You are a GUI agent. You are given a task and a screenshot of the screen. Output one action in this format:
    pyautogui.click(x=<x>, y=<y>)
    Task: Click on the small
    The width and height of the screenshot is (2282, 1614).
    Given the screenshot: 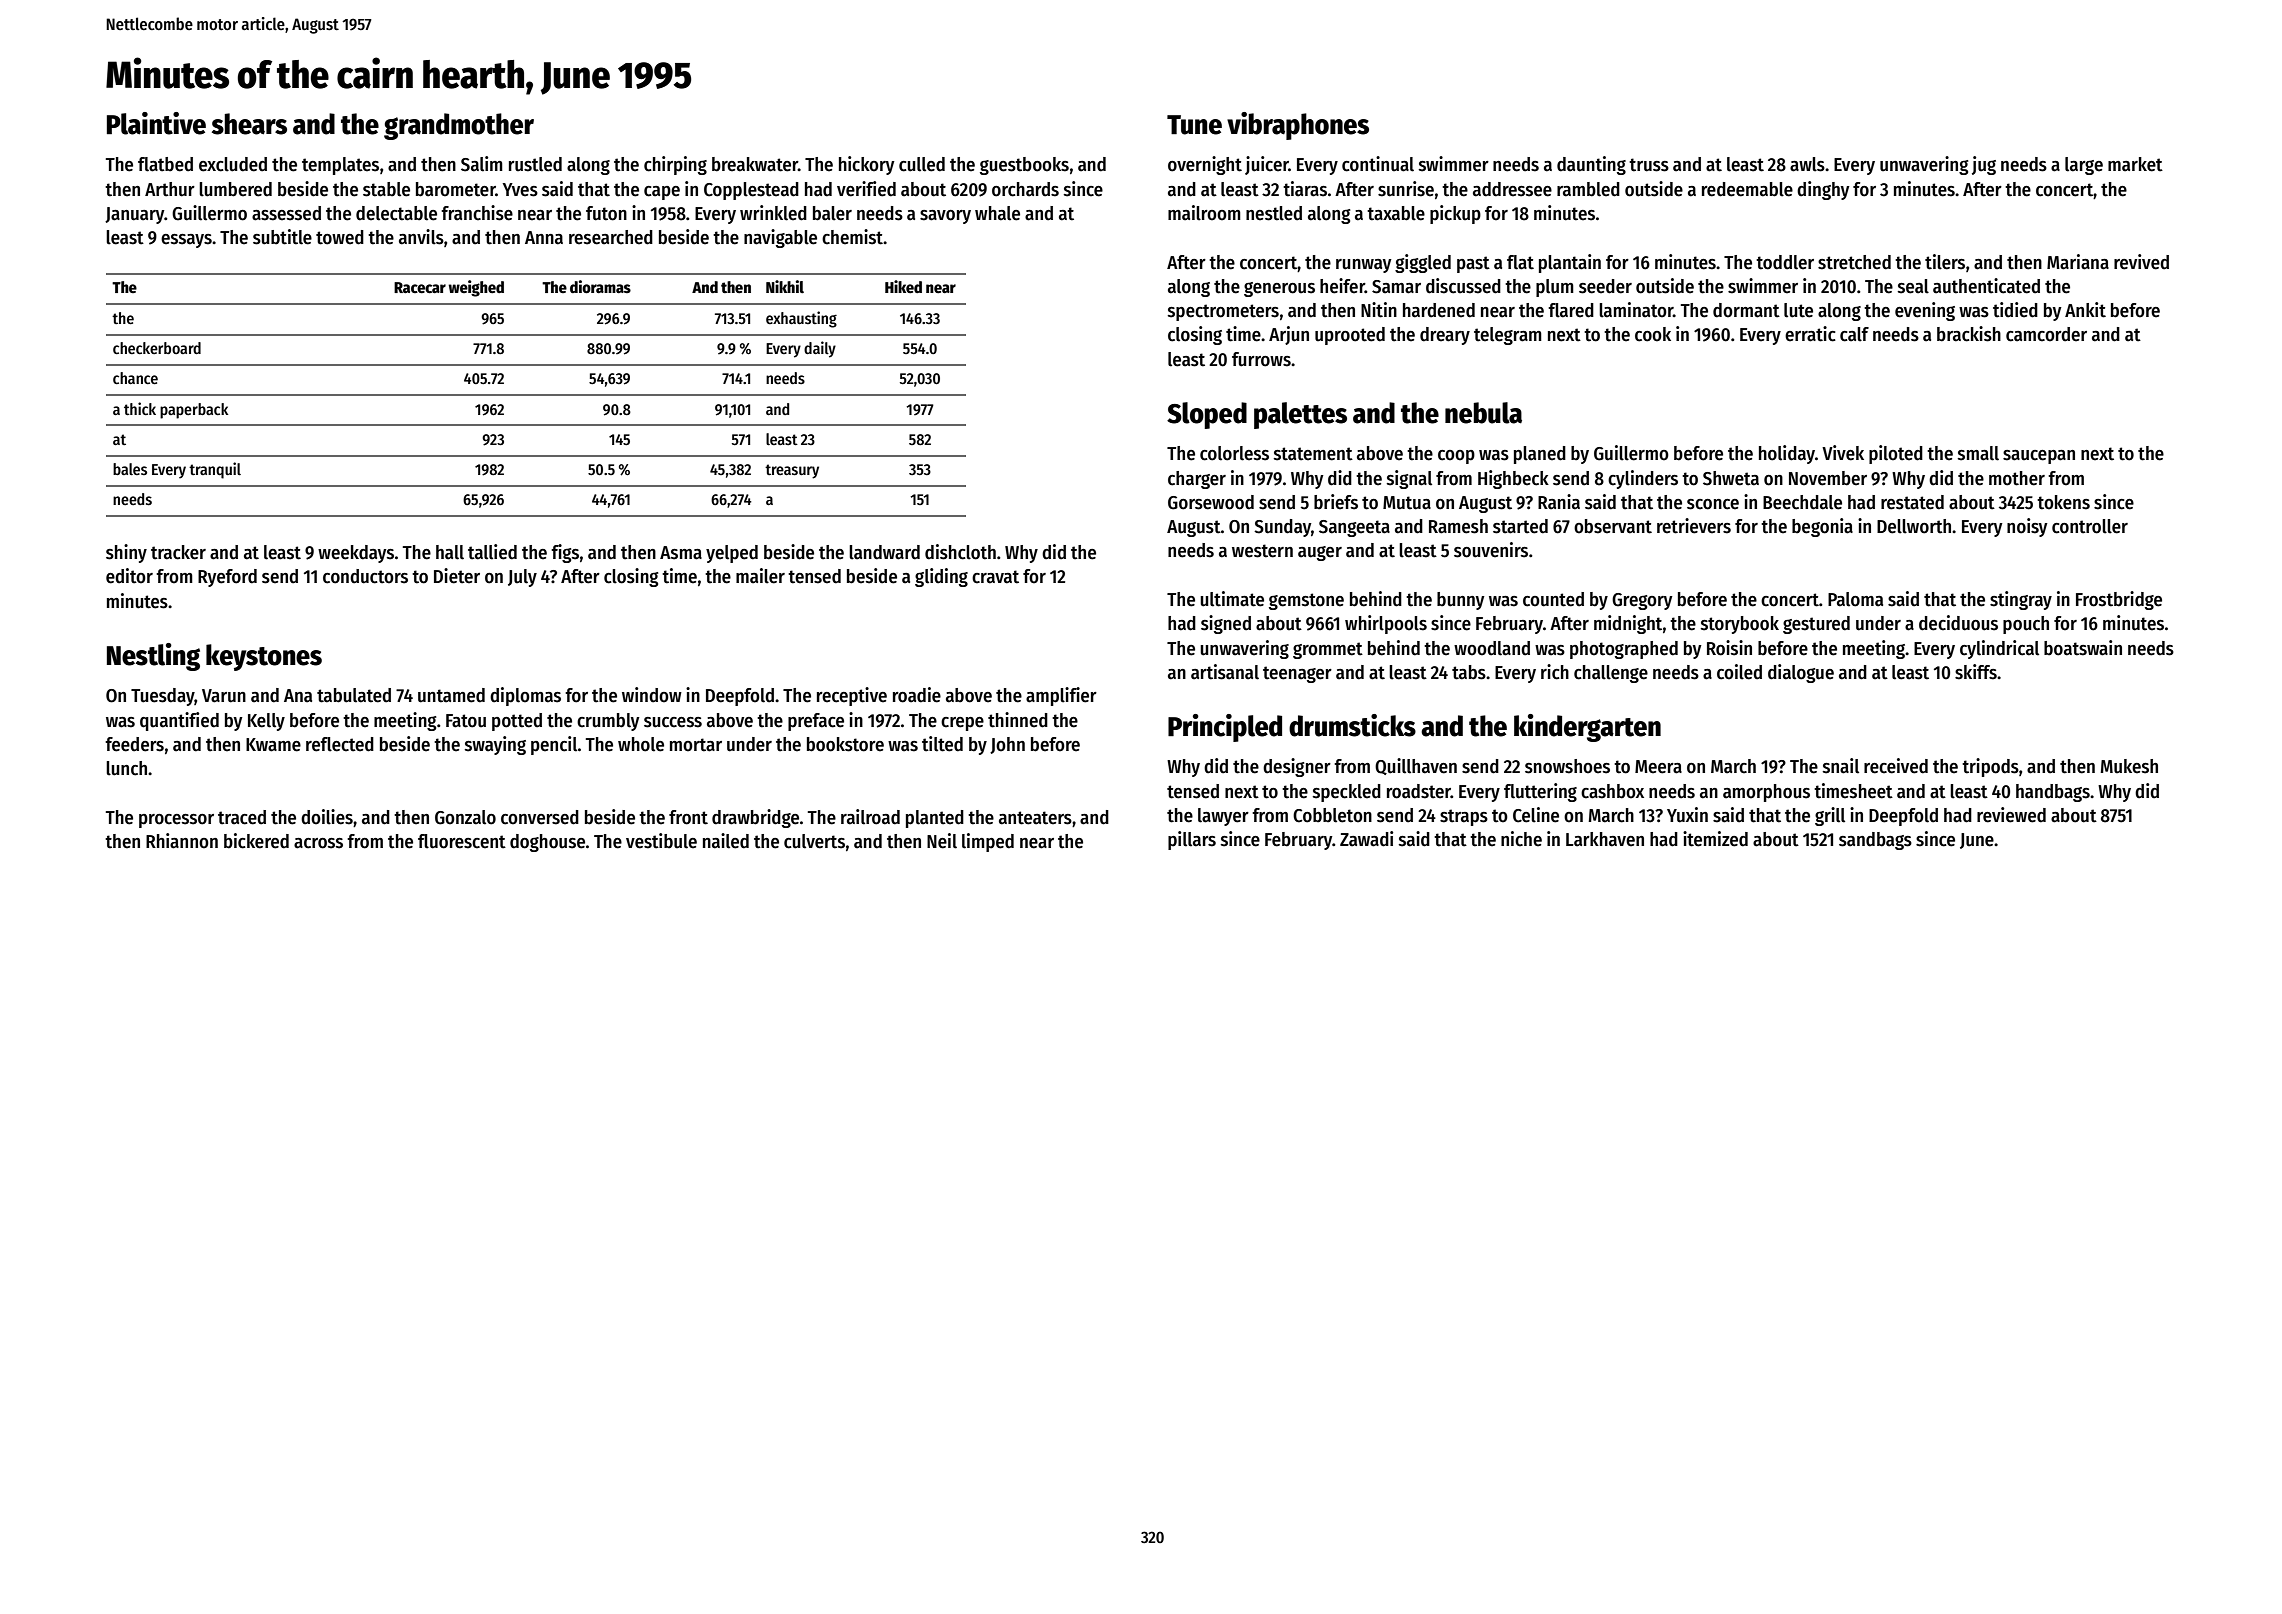 What is the action you would take?
    pyautogui.click(x=1978, y=453)
